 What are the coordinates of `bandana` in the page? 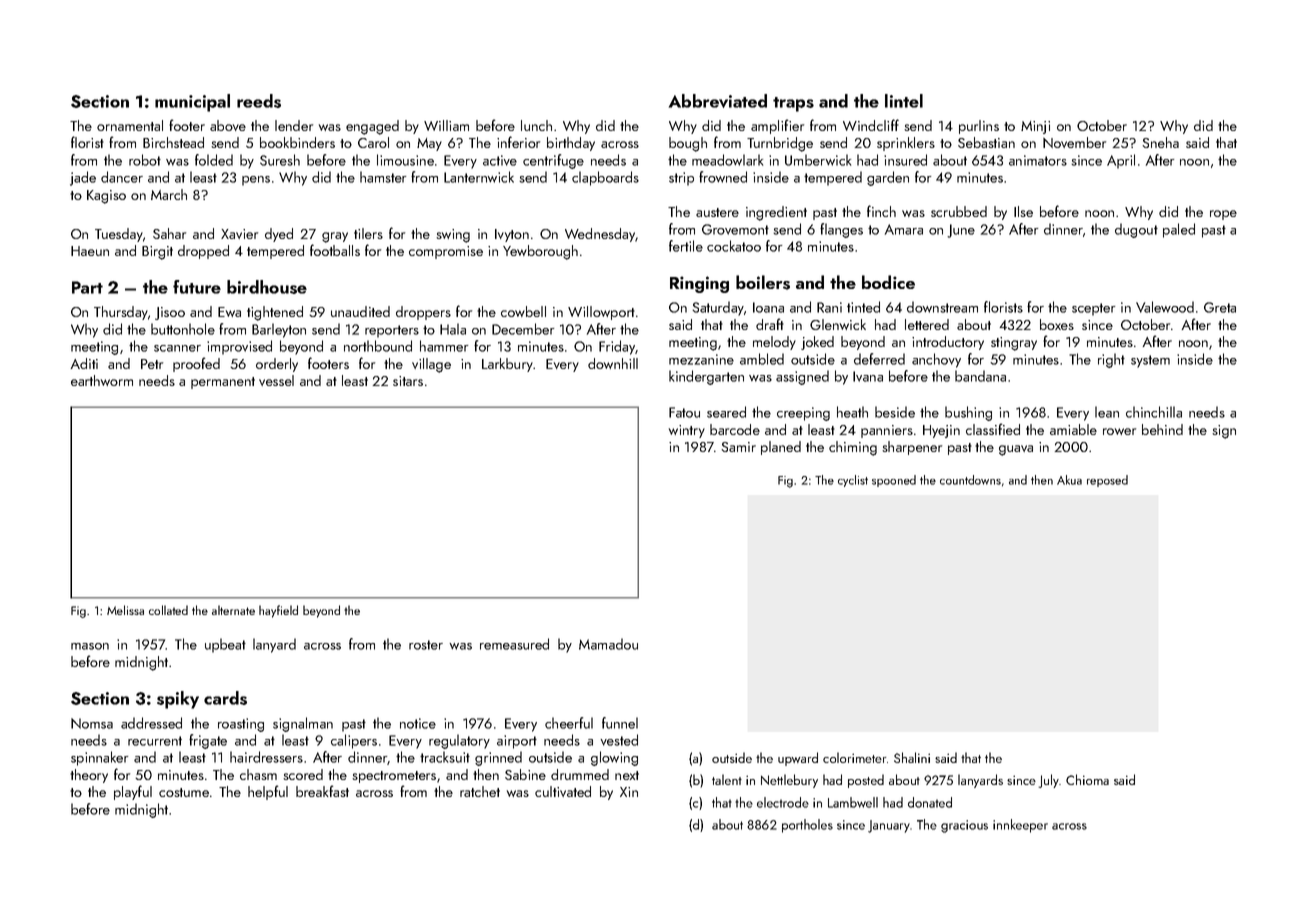 It's located at (980, 376).
